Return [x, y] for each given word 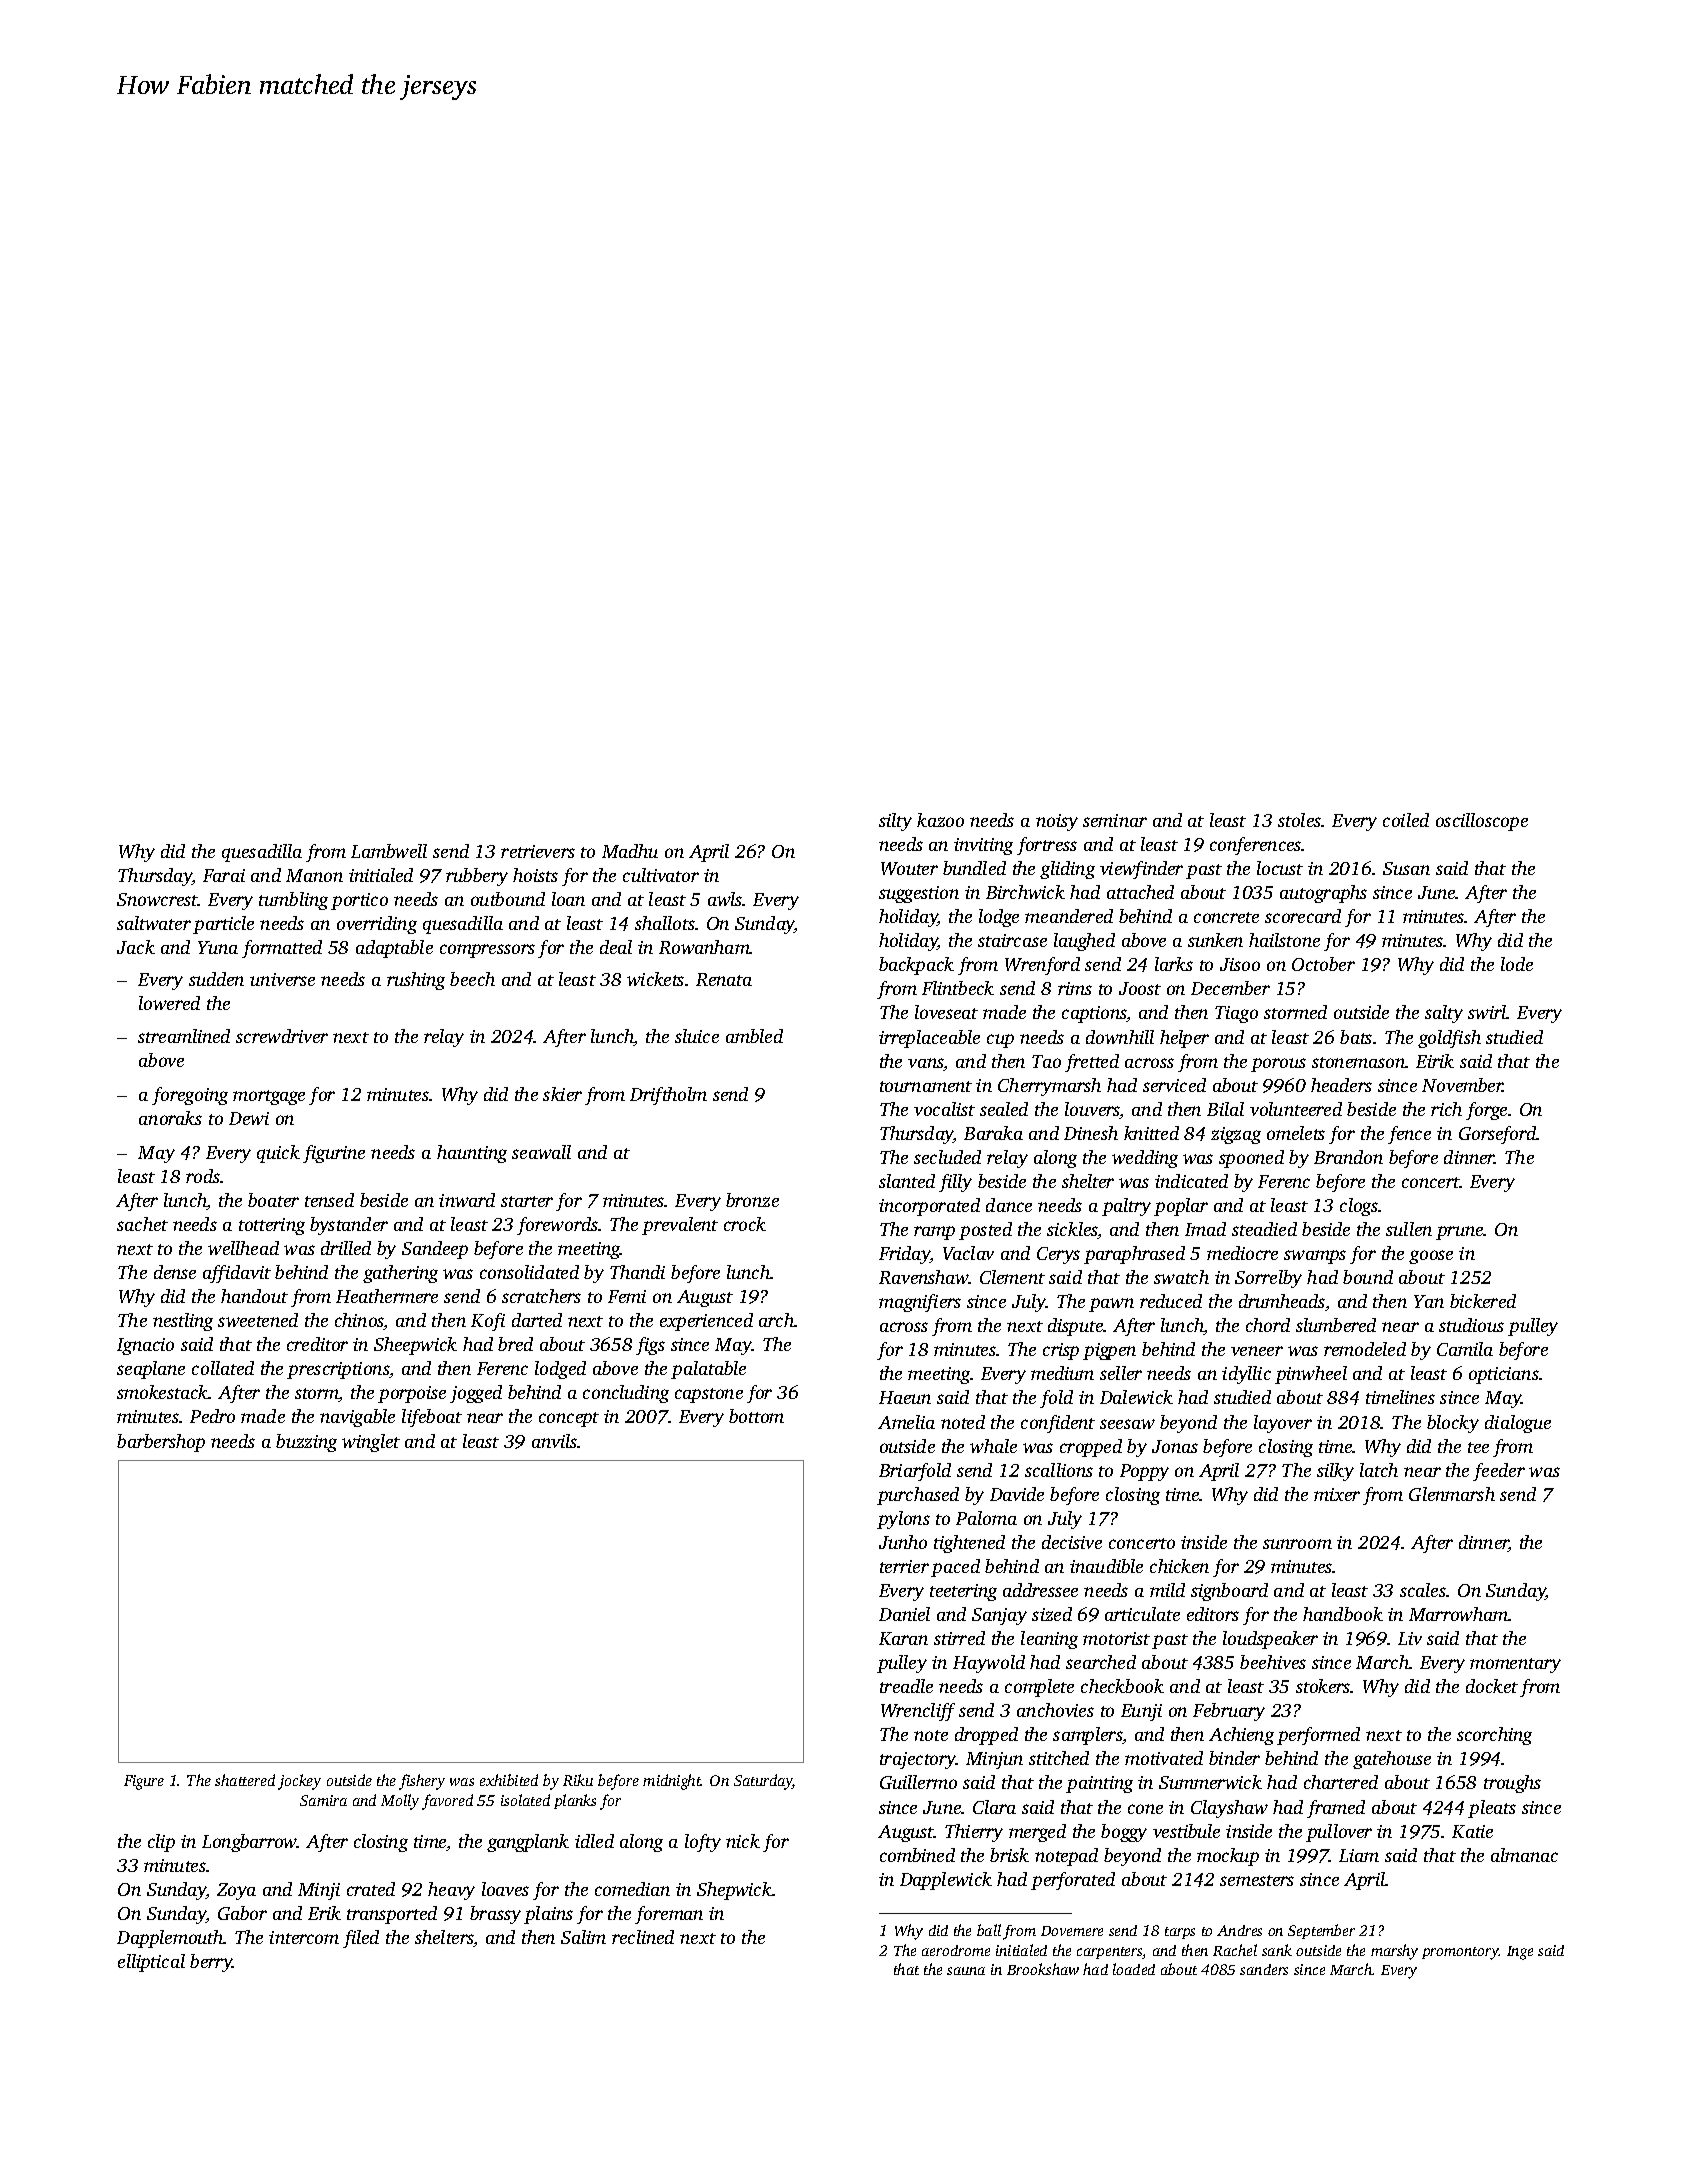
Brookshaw [1043, 1969]
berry [211, 1963]
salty [1444, 1014]
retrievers [538, 851]
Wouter [909, 868]
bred [515, 1344]
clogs [1359, 1207]
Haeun [905, 1397]
